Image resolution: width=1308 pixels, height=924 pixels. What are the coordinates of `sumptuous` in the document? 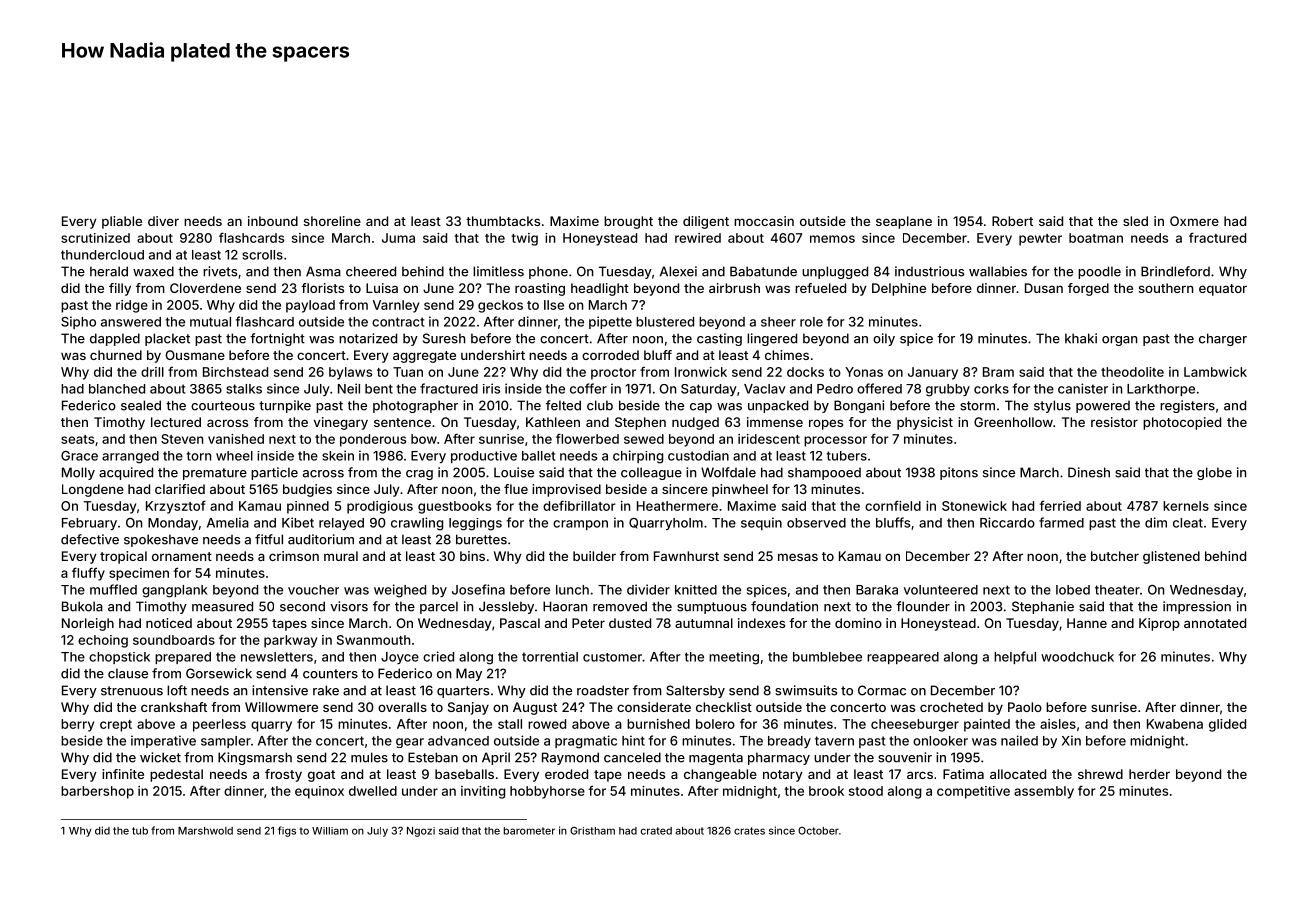 It's located at (712, 608).
